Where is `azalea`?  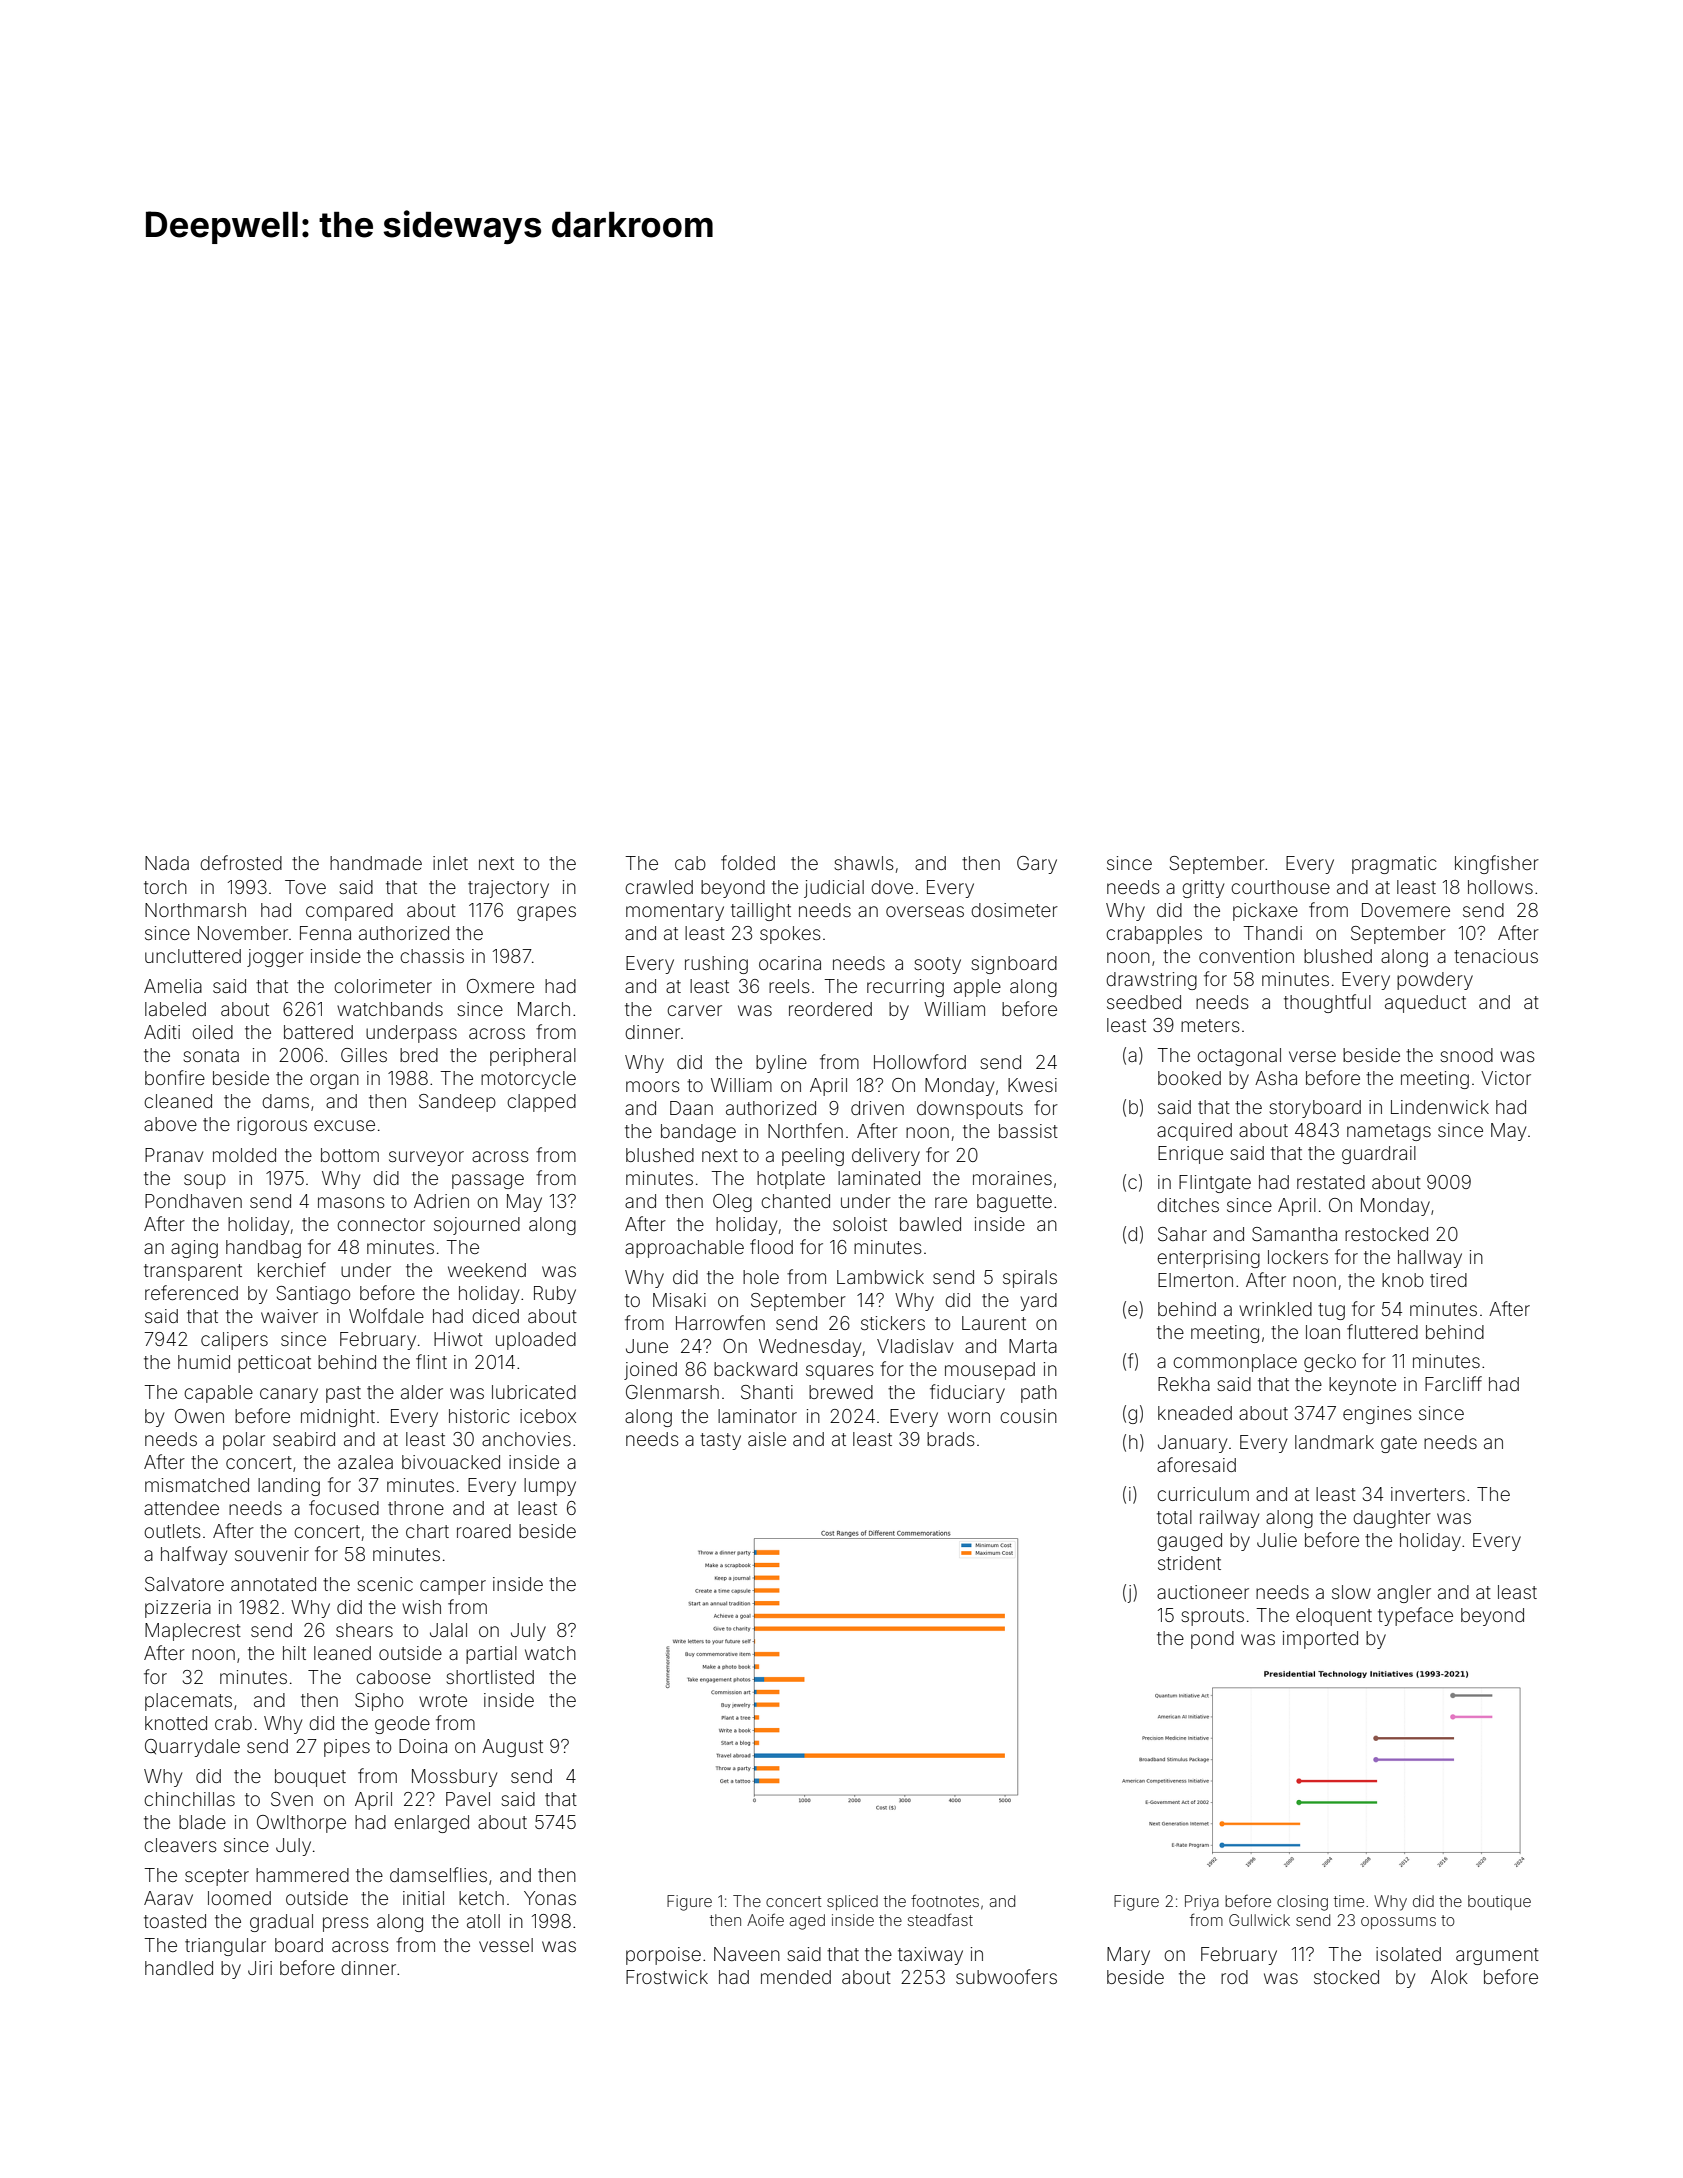 azalea is located at coordinates (365, 1462).
